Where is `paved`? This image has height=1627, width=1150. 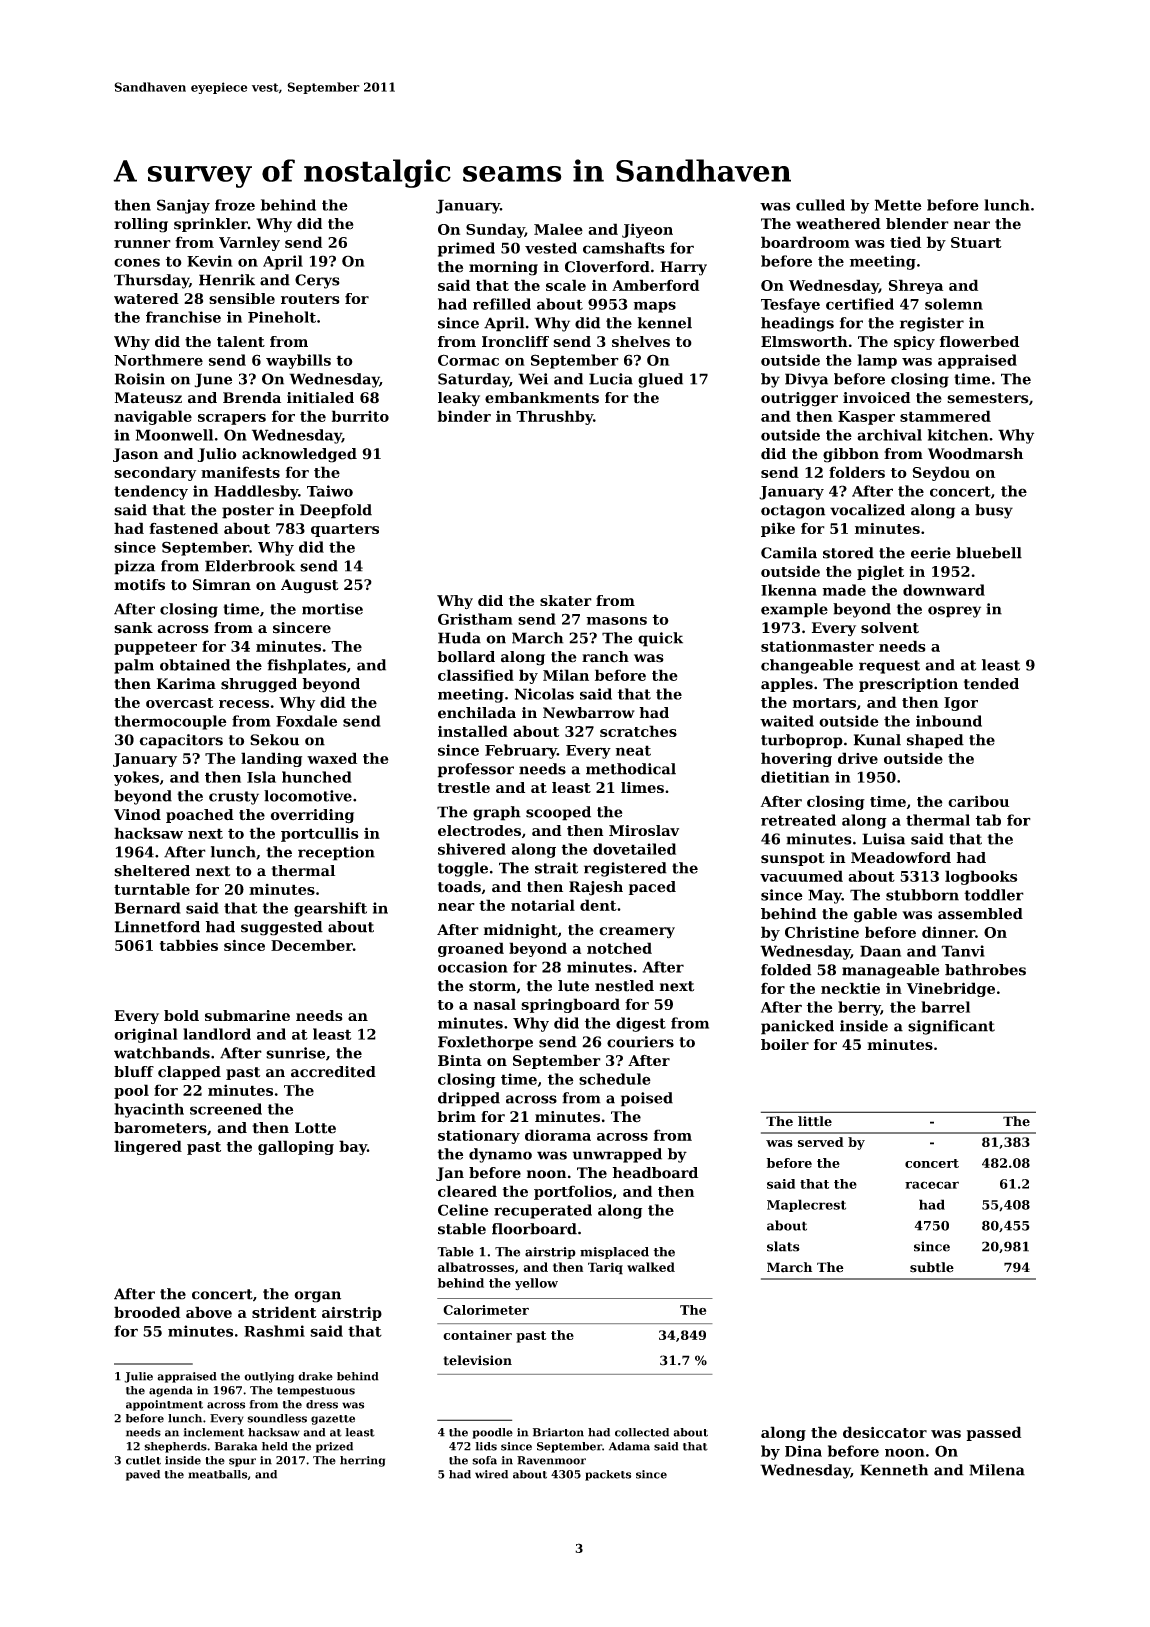
paved is located at coordinates (143, 1475).
